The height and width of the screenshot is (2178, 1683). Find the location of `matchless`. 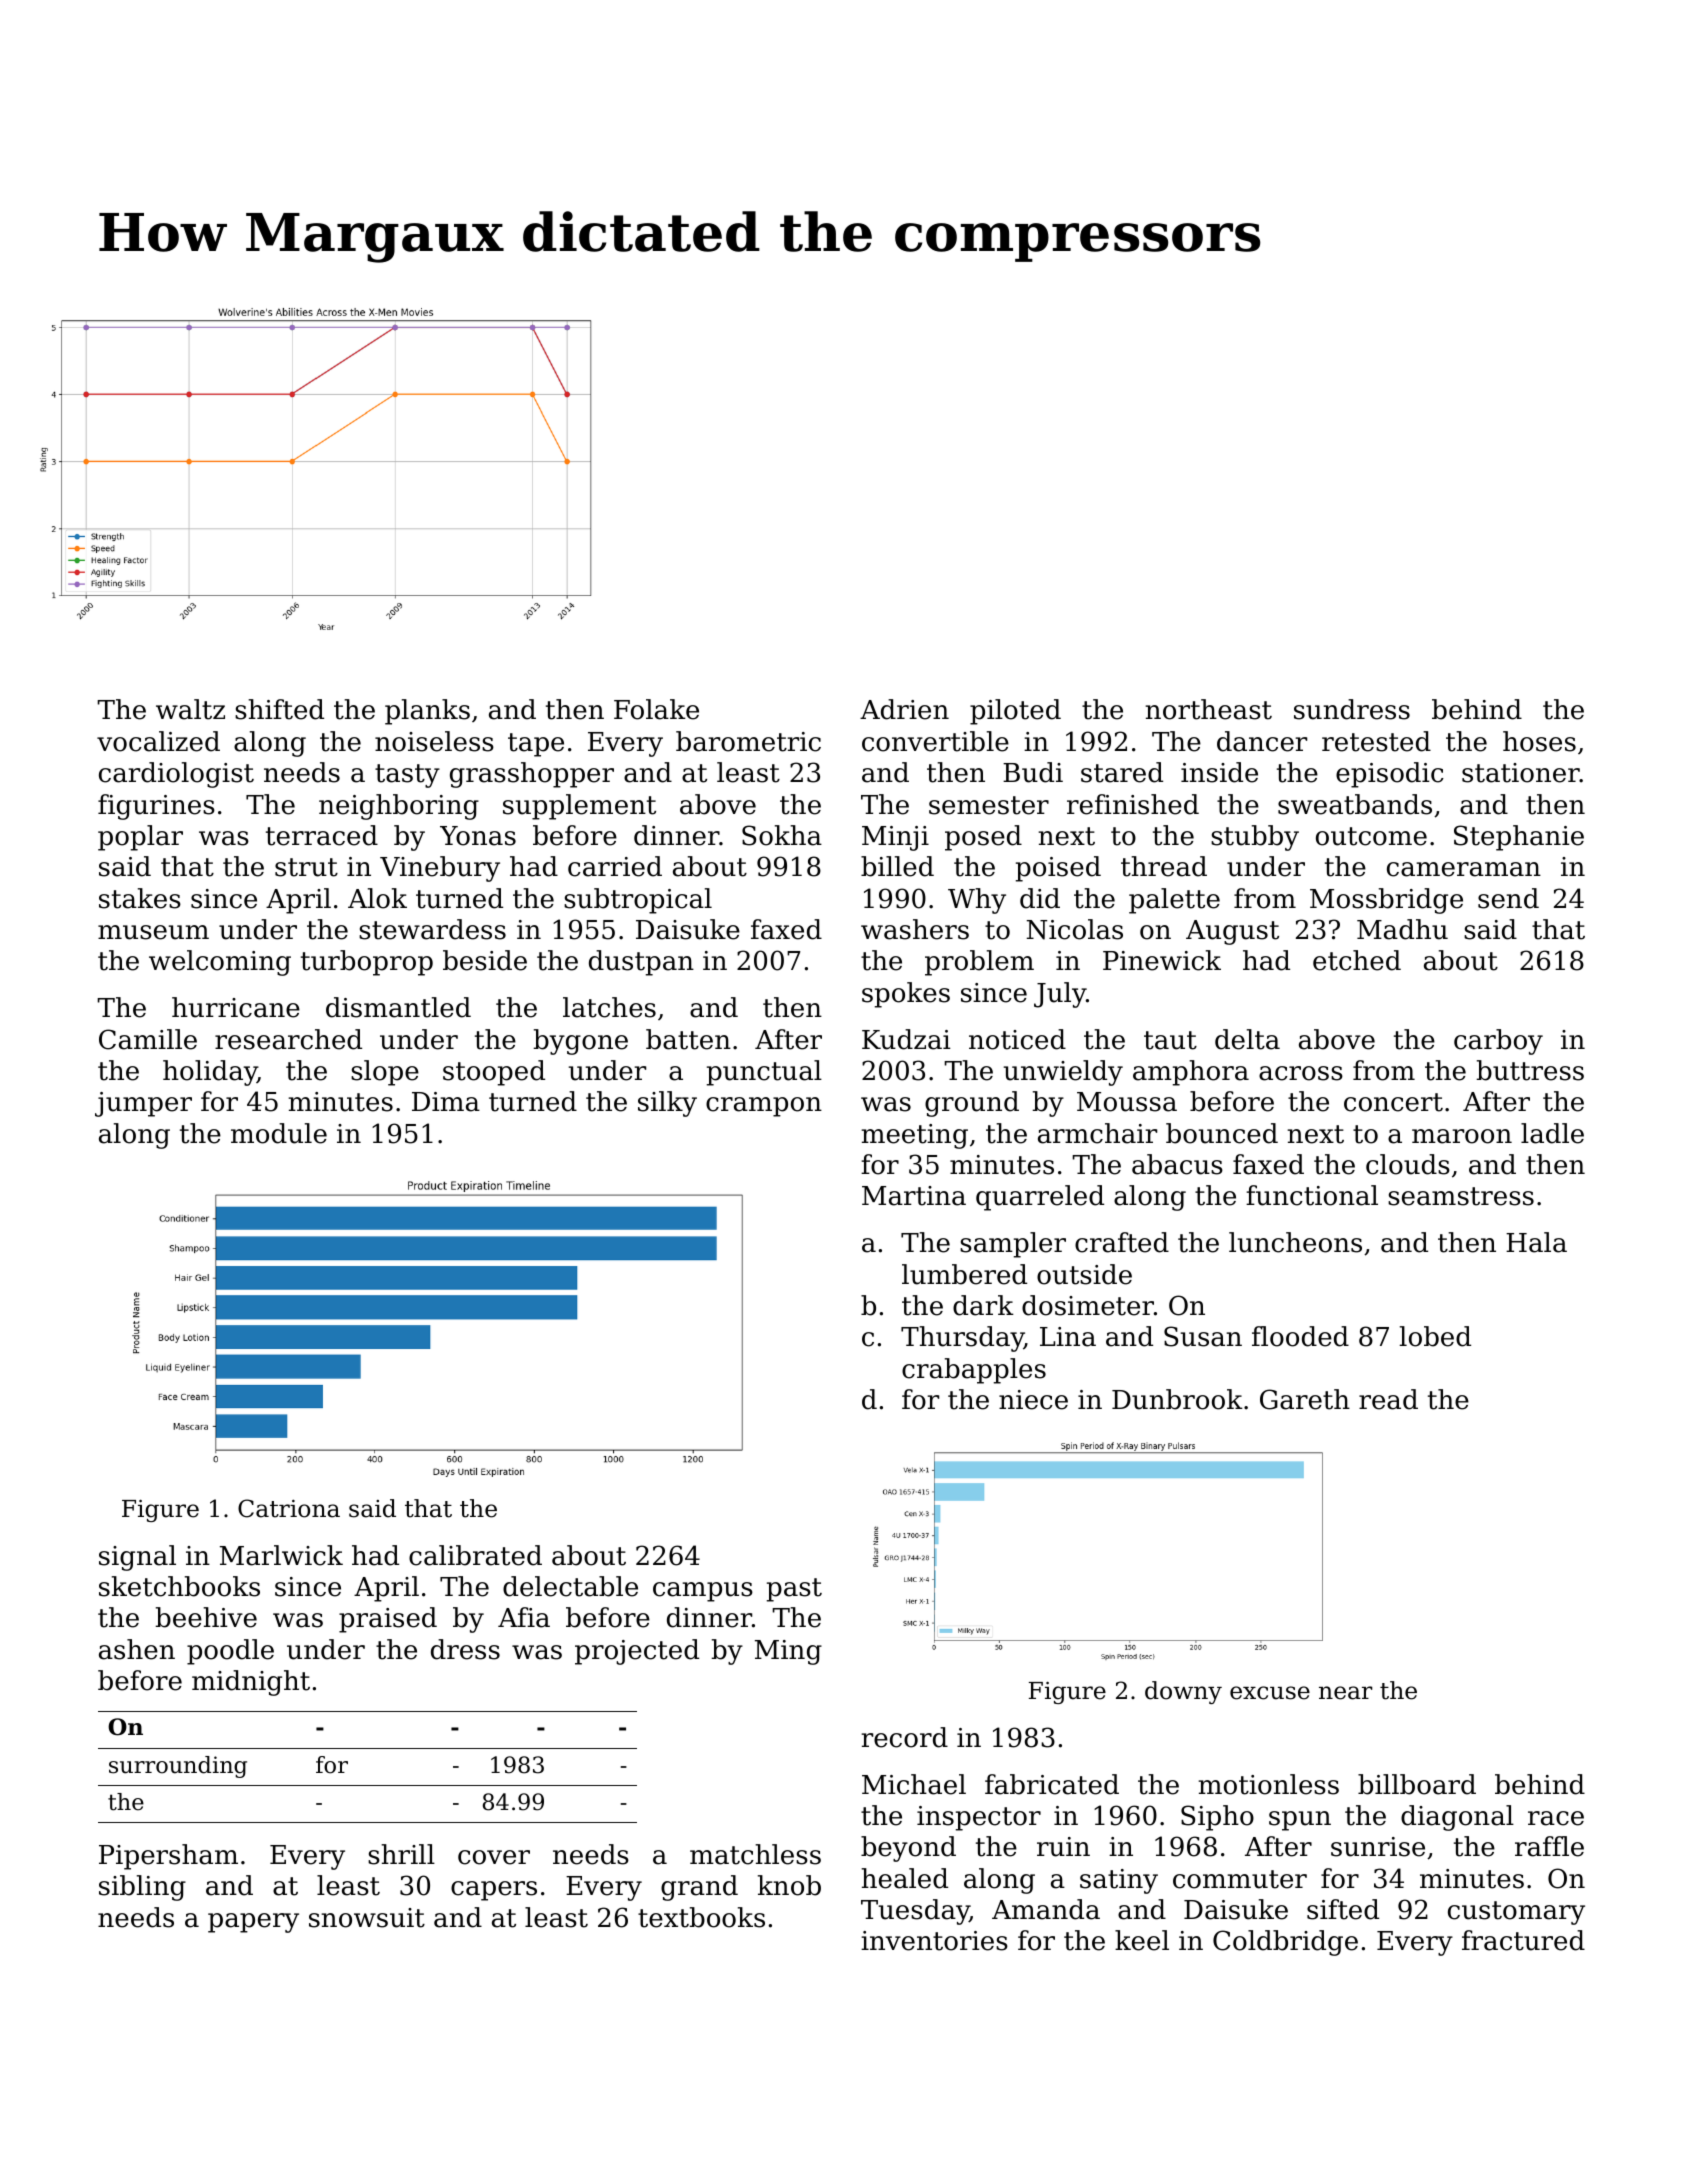

matchless is located at coordinates (755, 1854).
